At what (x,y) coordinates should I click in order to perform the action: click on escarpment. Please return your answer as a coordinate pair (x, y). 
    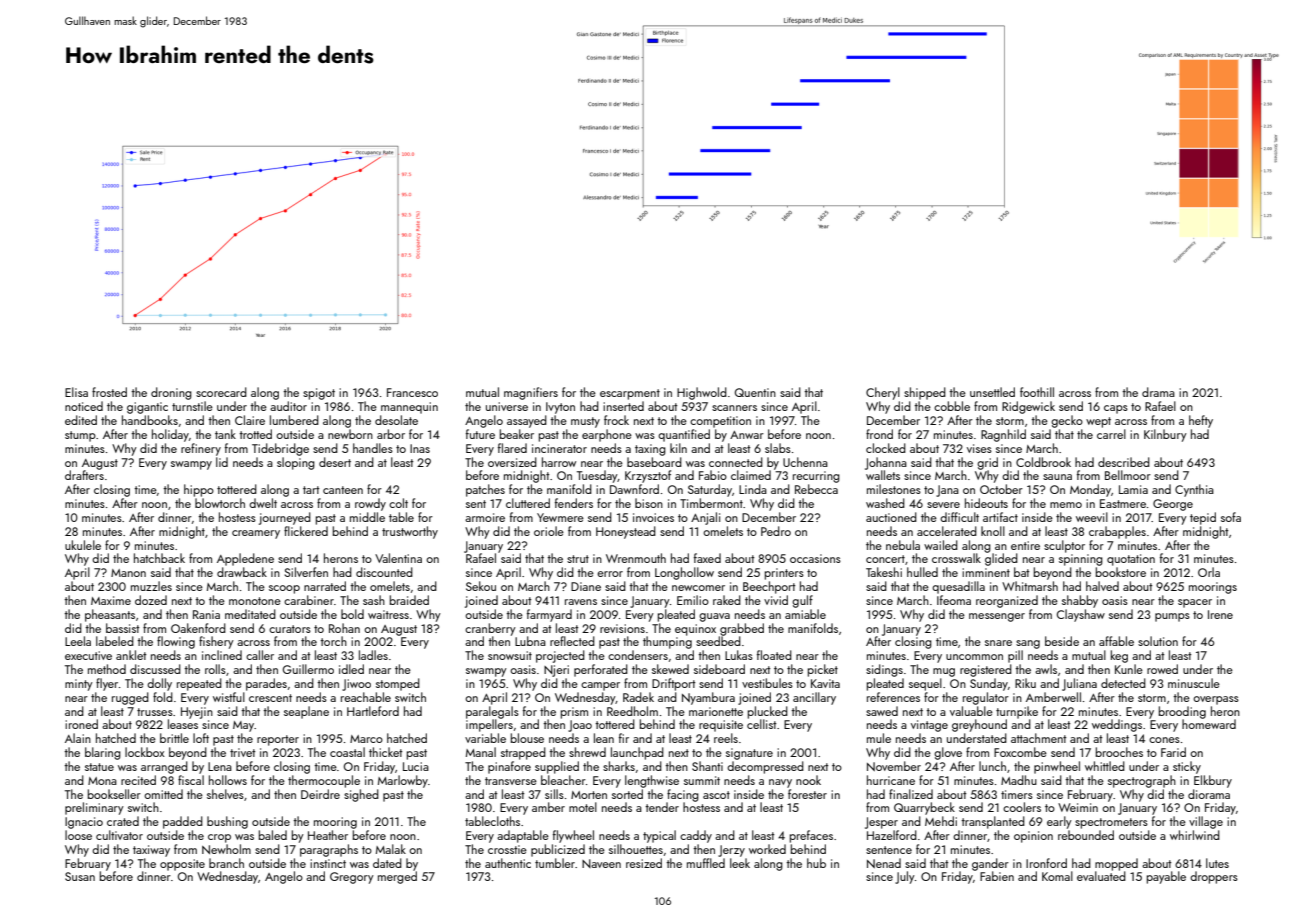
    Looking at the image, I should click on (630, 394).
